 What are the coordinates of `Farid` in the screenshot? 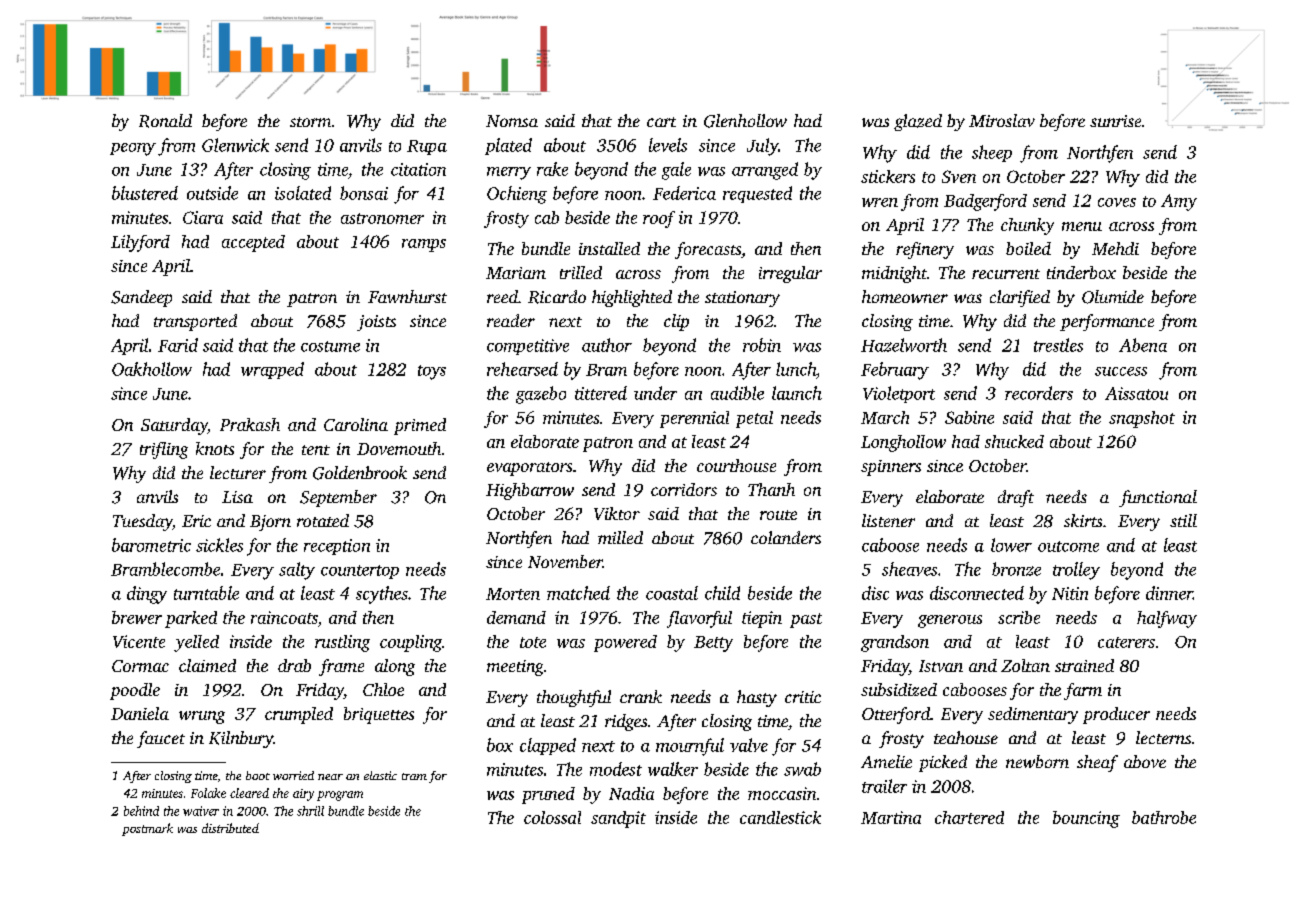 It's located at (178, 345).
